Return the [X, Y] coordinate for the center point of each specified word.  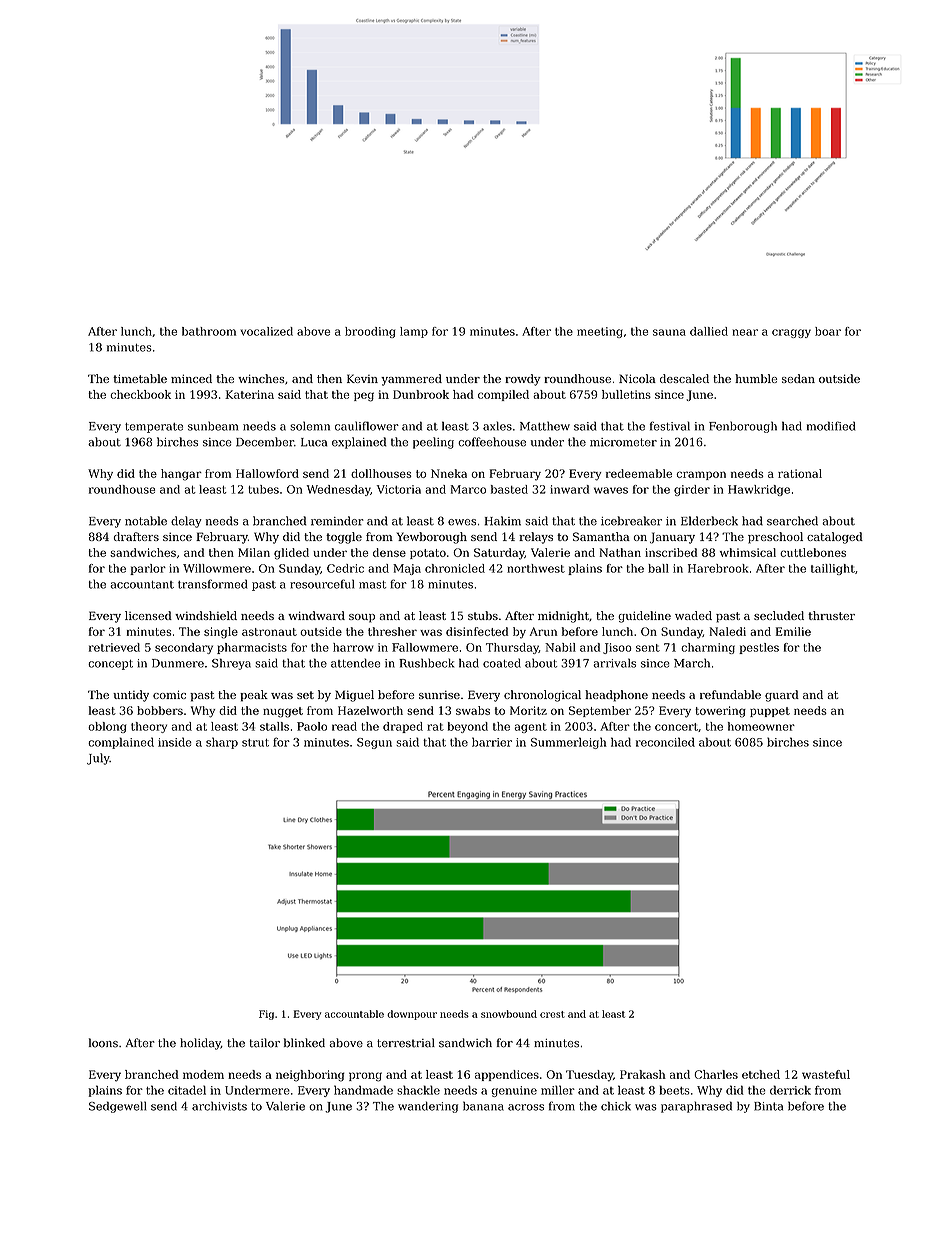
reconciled [665, 742]
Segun [374, 743]
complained [121, 743]
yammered [411, 380]
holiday [200, 1044]
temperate [154, 428]
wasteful [826, 1074]
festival [670, 426]
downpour [412, 1015]
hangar [181, 475]
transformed [212, 584]
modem [203, 1074]
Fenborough [743, 427]
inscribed [671, 552]
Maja [407, 569]
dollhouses [381, 473]
